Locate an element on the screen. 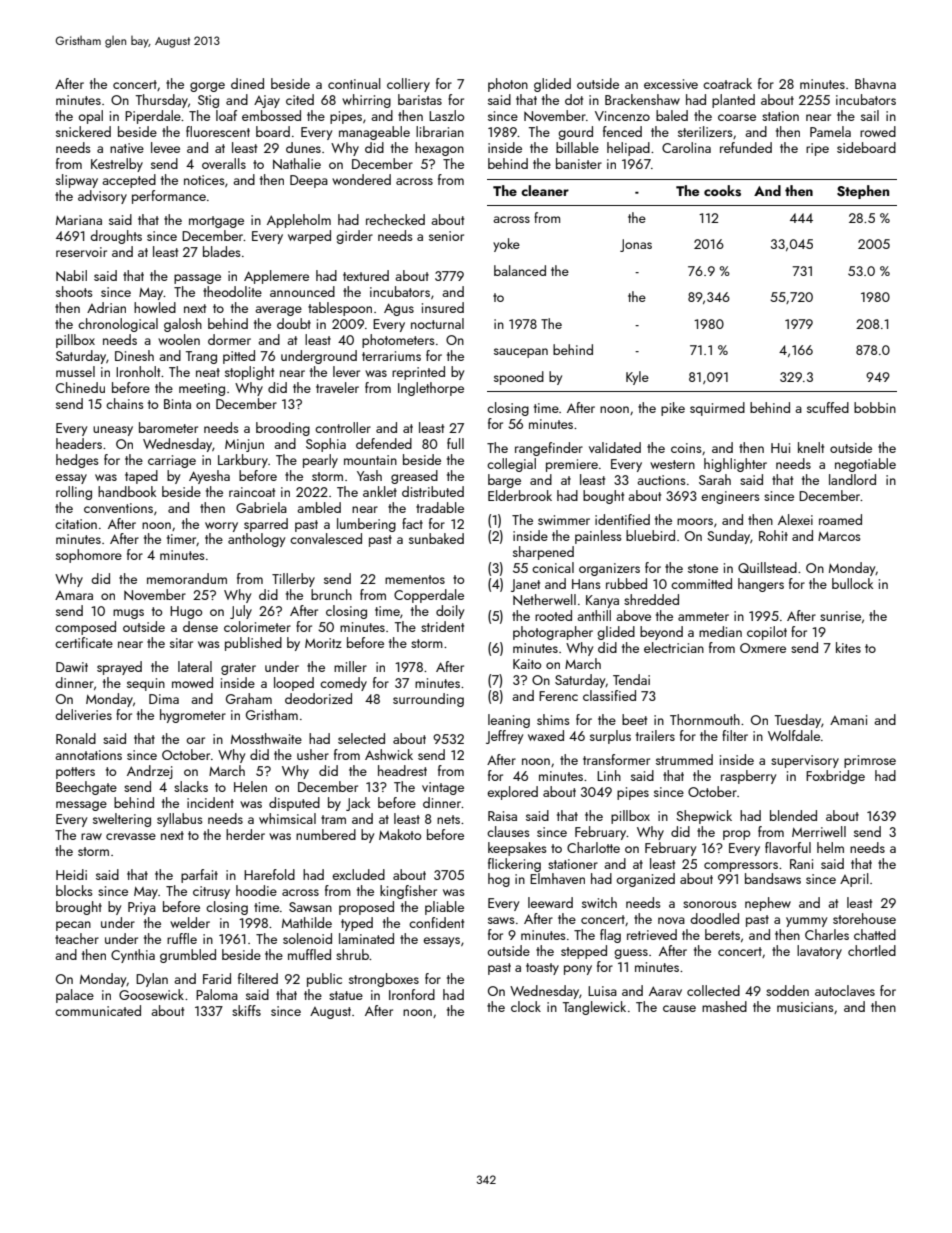 This screenshot has width=952, height=1233. barge is located at coordinates (504, 481).
